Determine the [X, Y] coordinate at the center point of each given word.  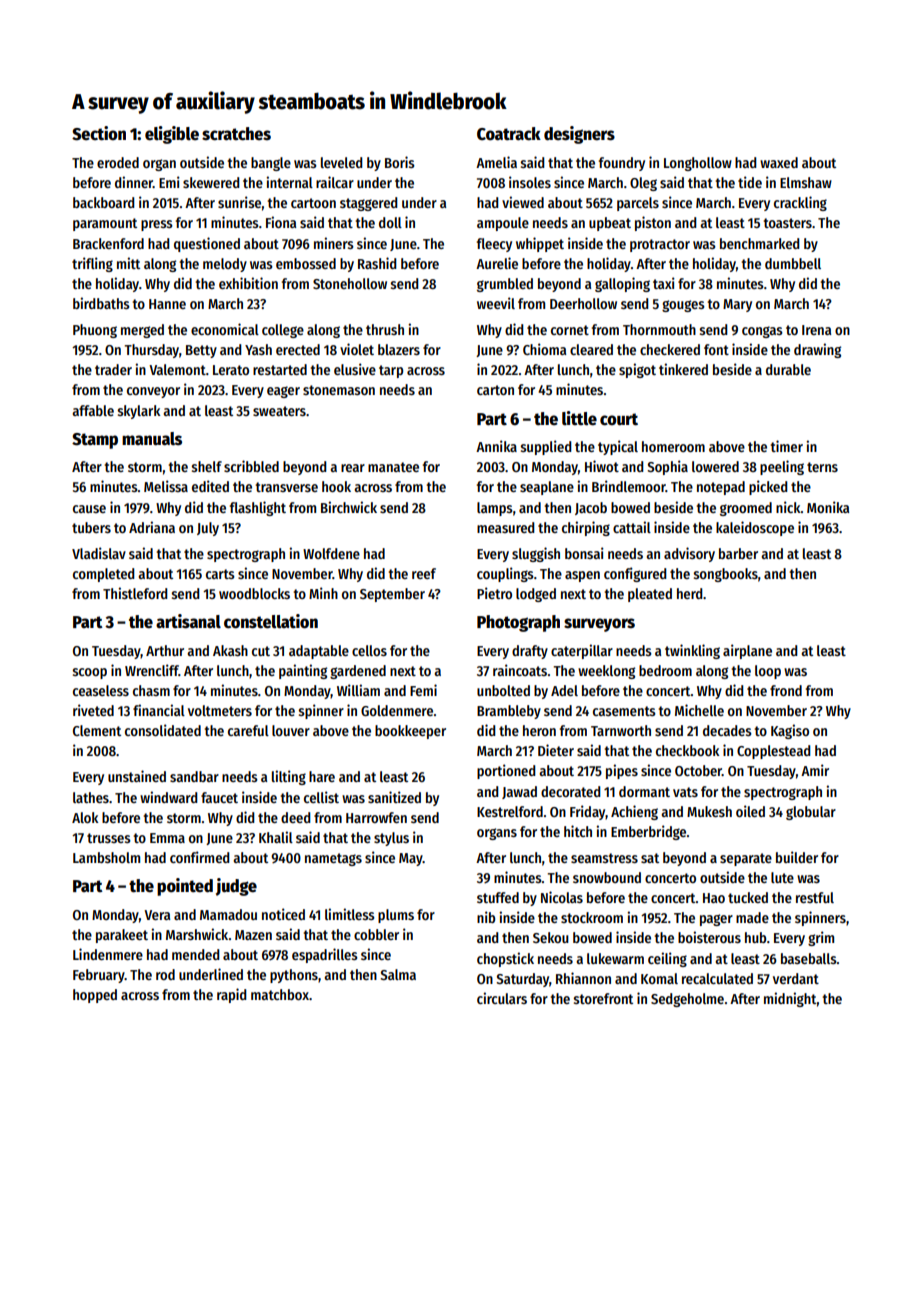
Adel [564, 690]
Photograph [518, 623]
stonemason [339, 390]
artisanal [188, 621]
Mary [737, 305]
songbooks [726, 575]
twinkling [692, 651]
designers [579, 135]
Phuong [95, 331]
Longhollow [698, 164]
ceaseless [101, 690]
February [99, 976]
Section [99, 133]
